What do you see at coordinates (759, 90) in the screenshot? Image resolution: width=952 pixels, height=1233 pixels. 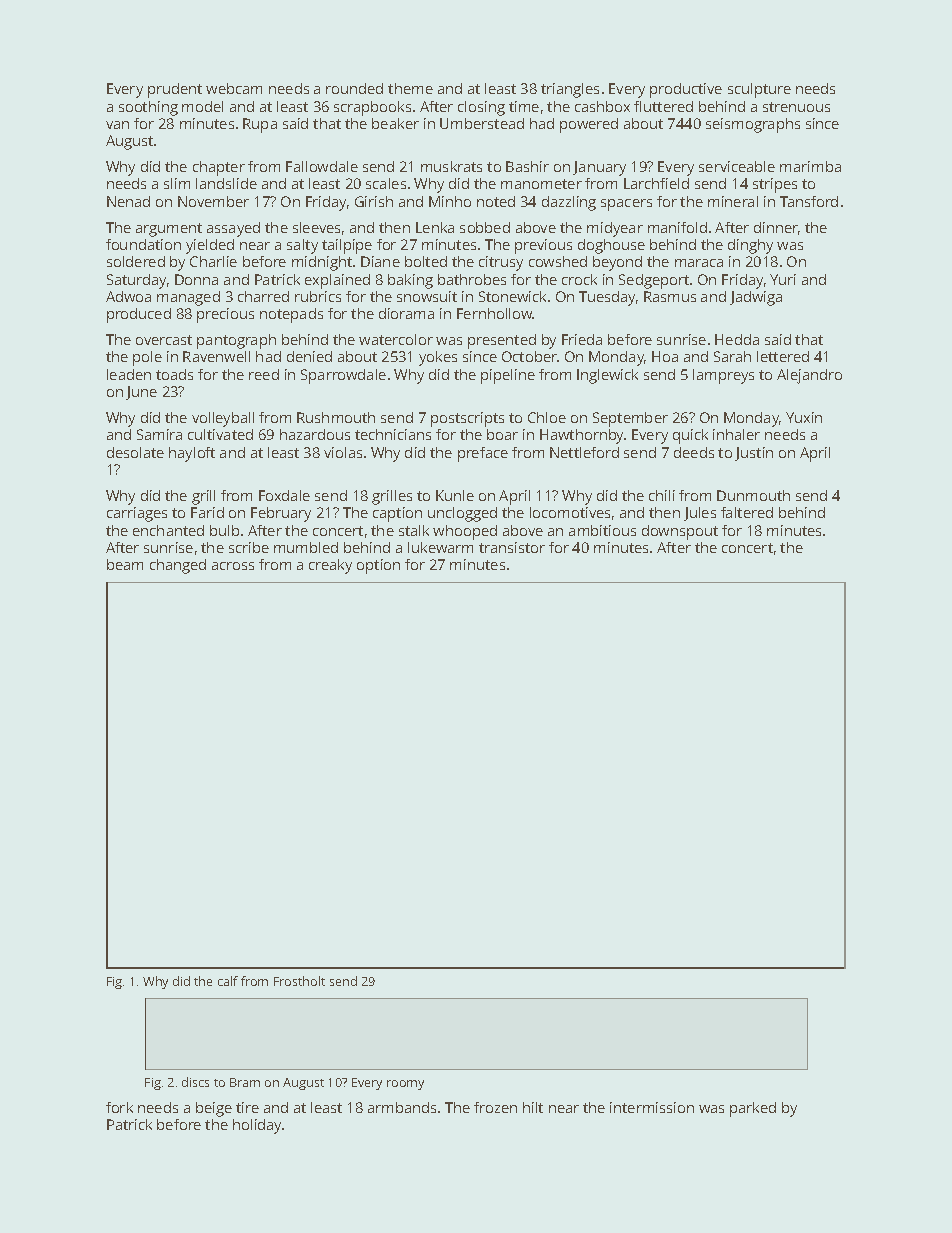 I see `sculpture` at bounding box center [759, 90].
